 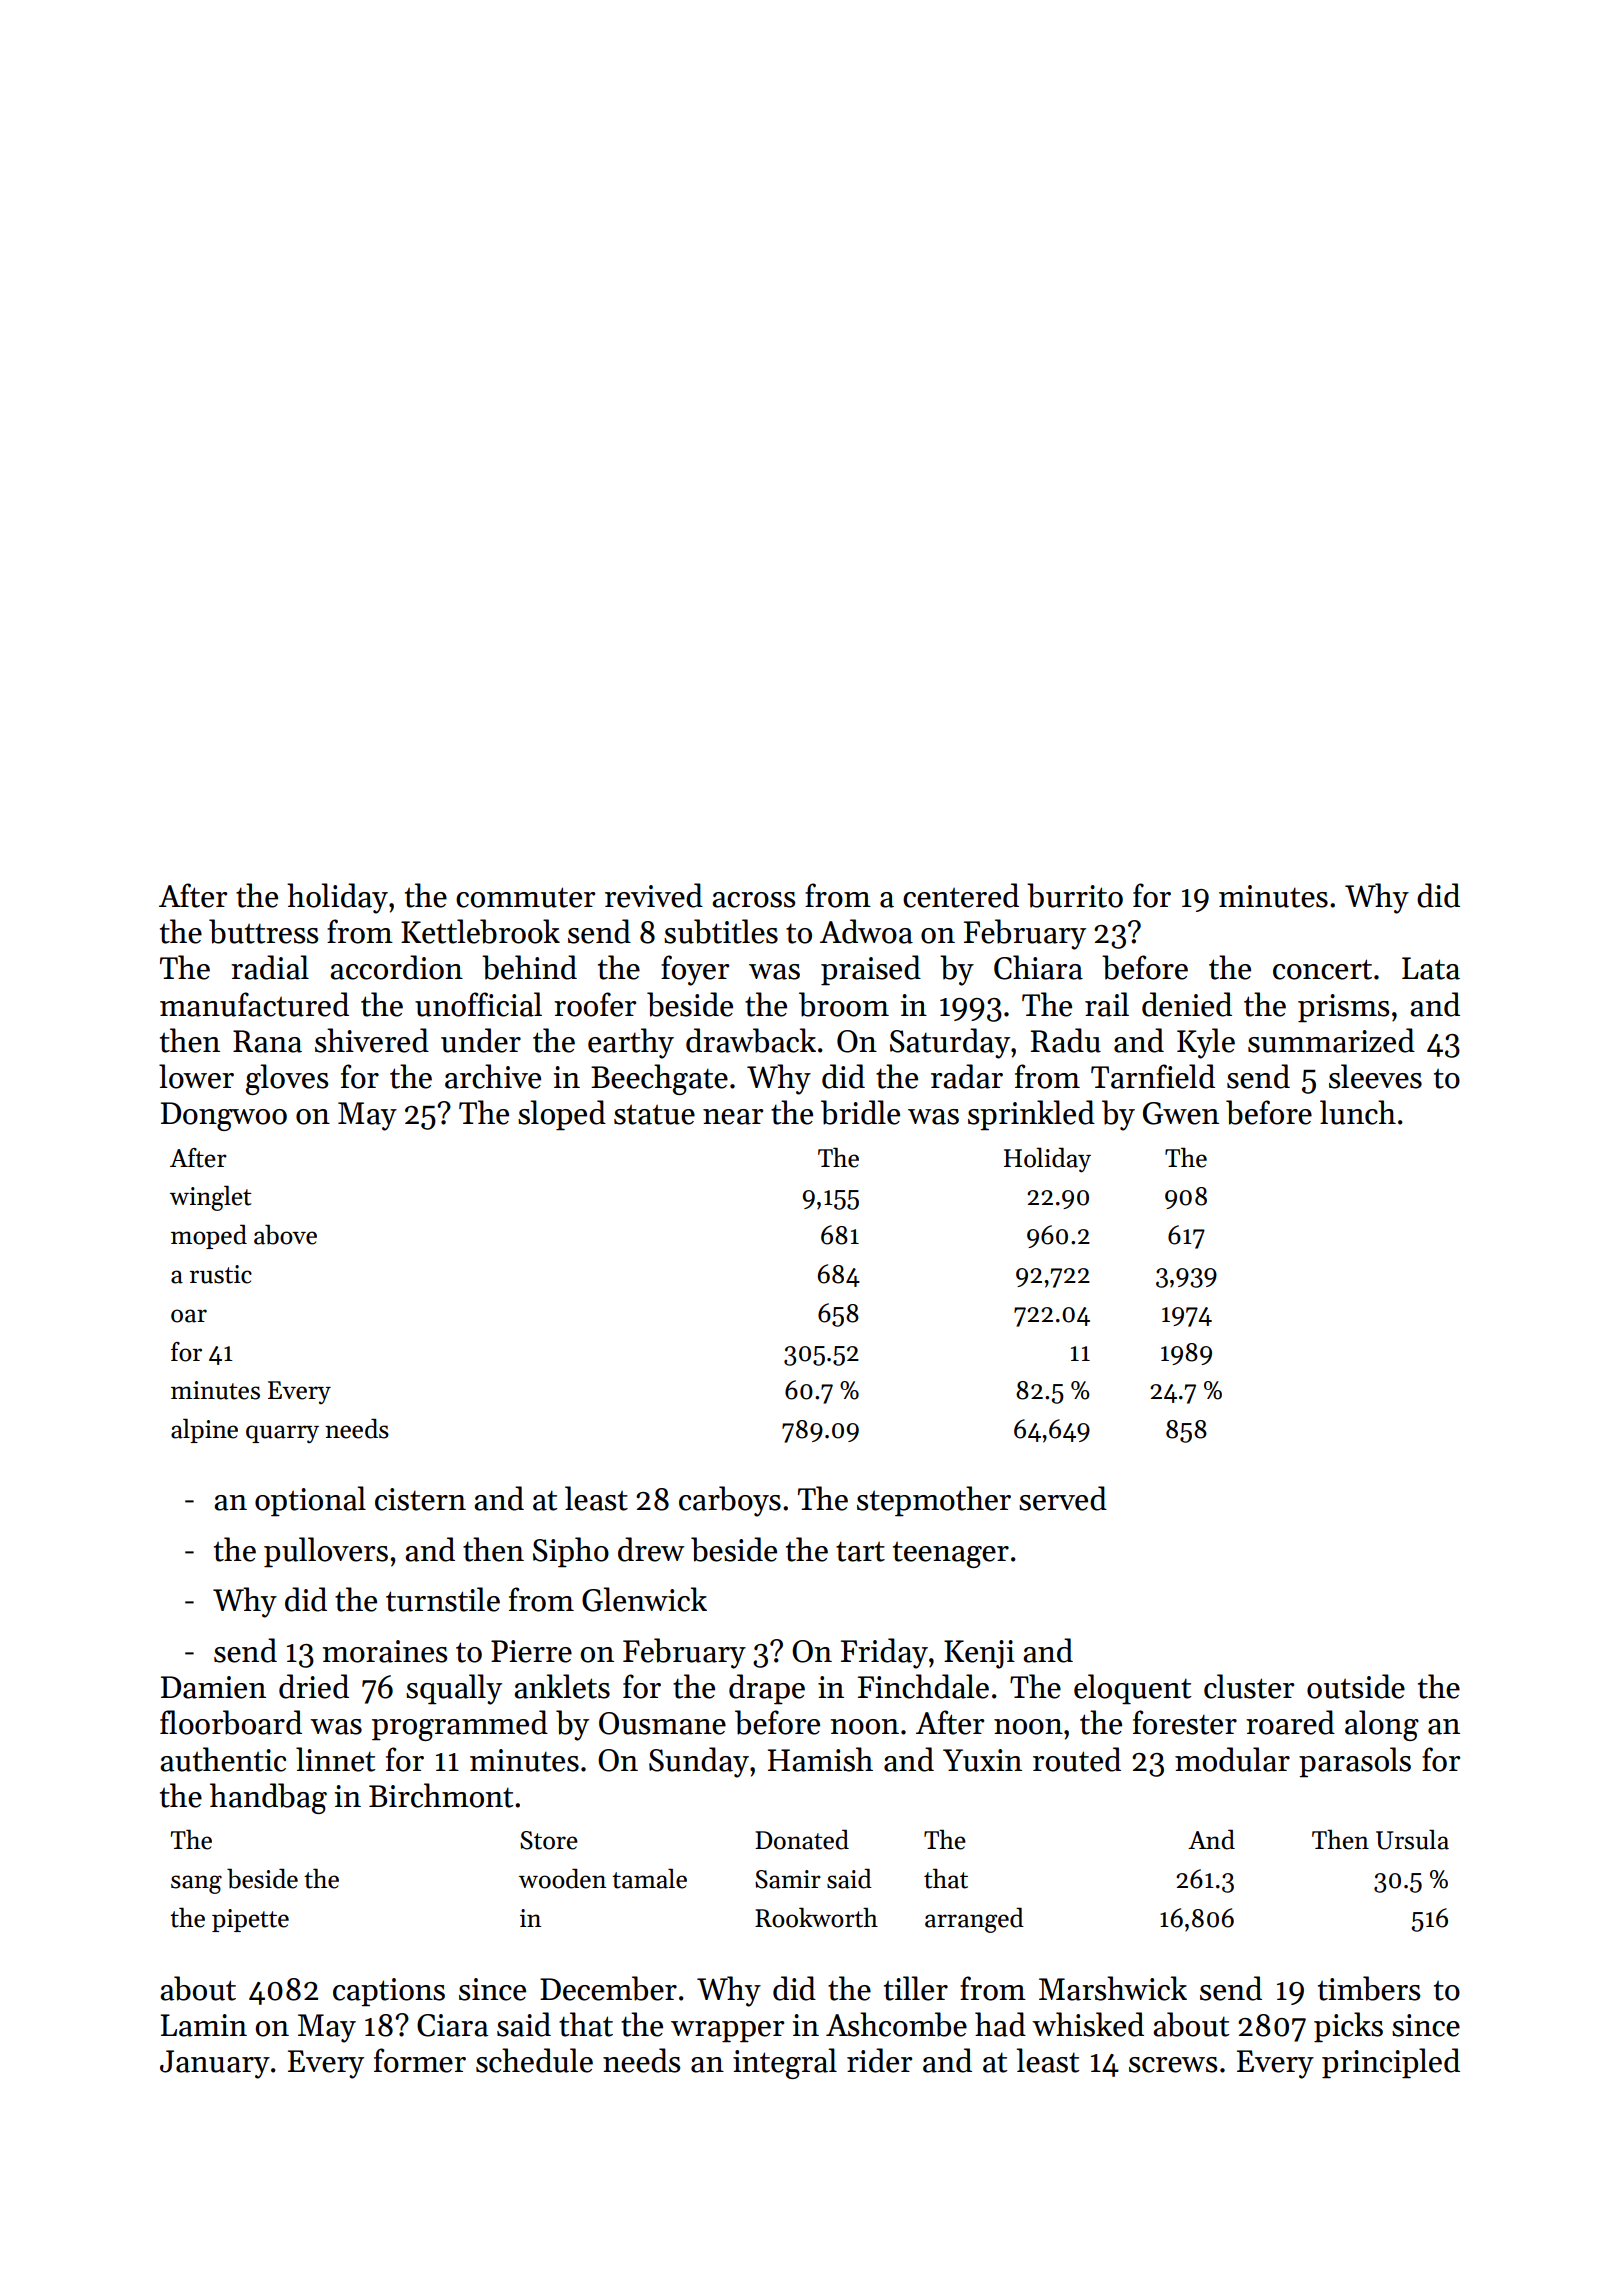 I want to click on along, so click(x=1382, y=1725).
